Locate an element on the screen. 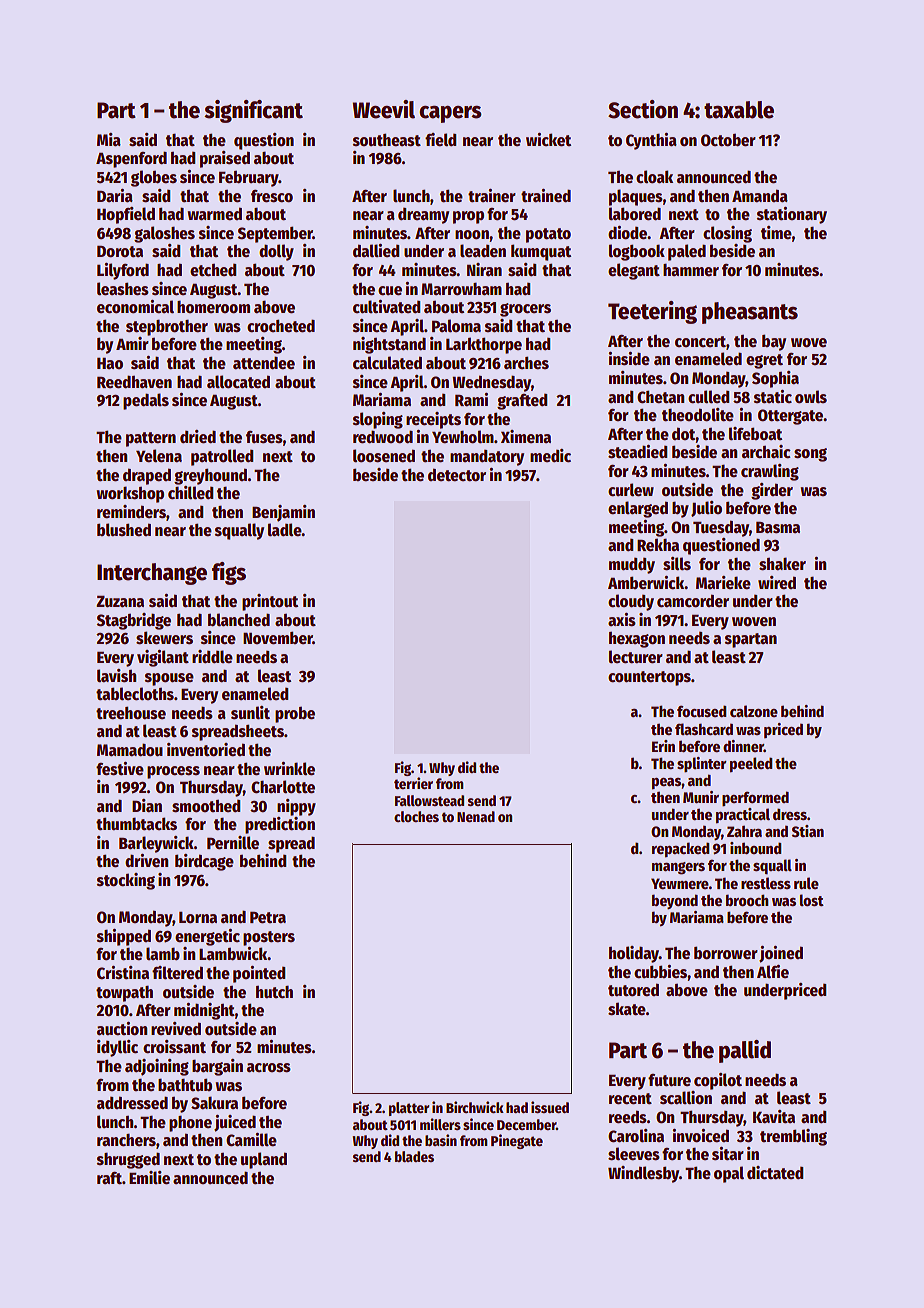 The width and height of the screenshot is (924, 1308). significant is located at coordinates (253, 111).
